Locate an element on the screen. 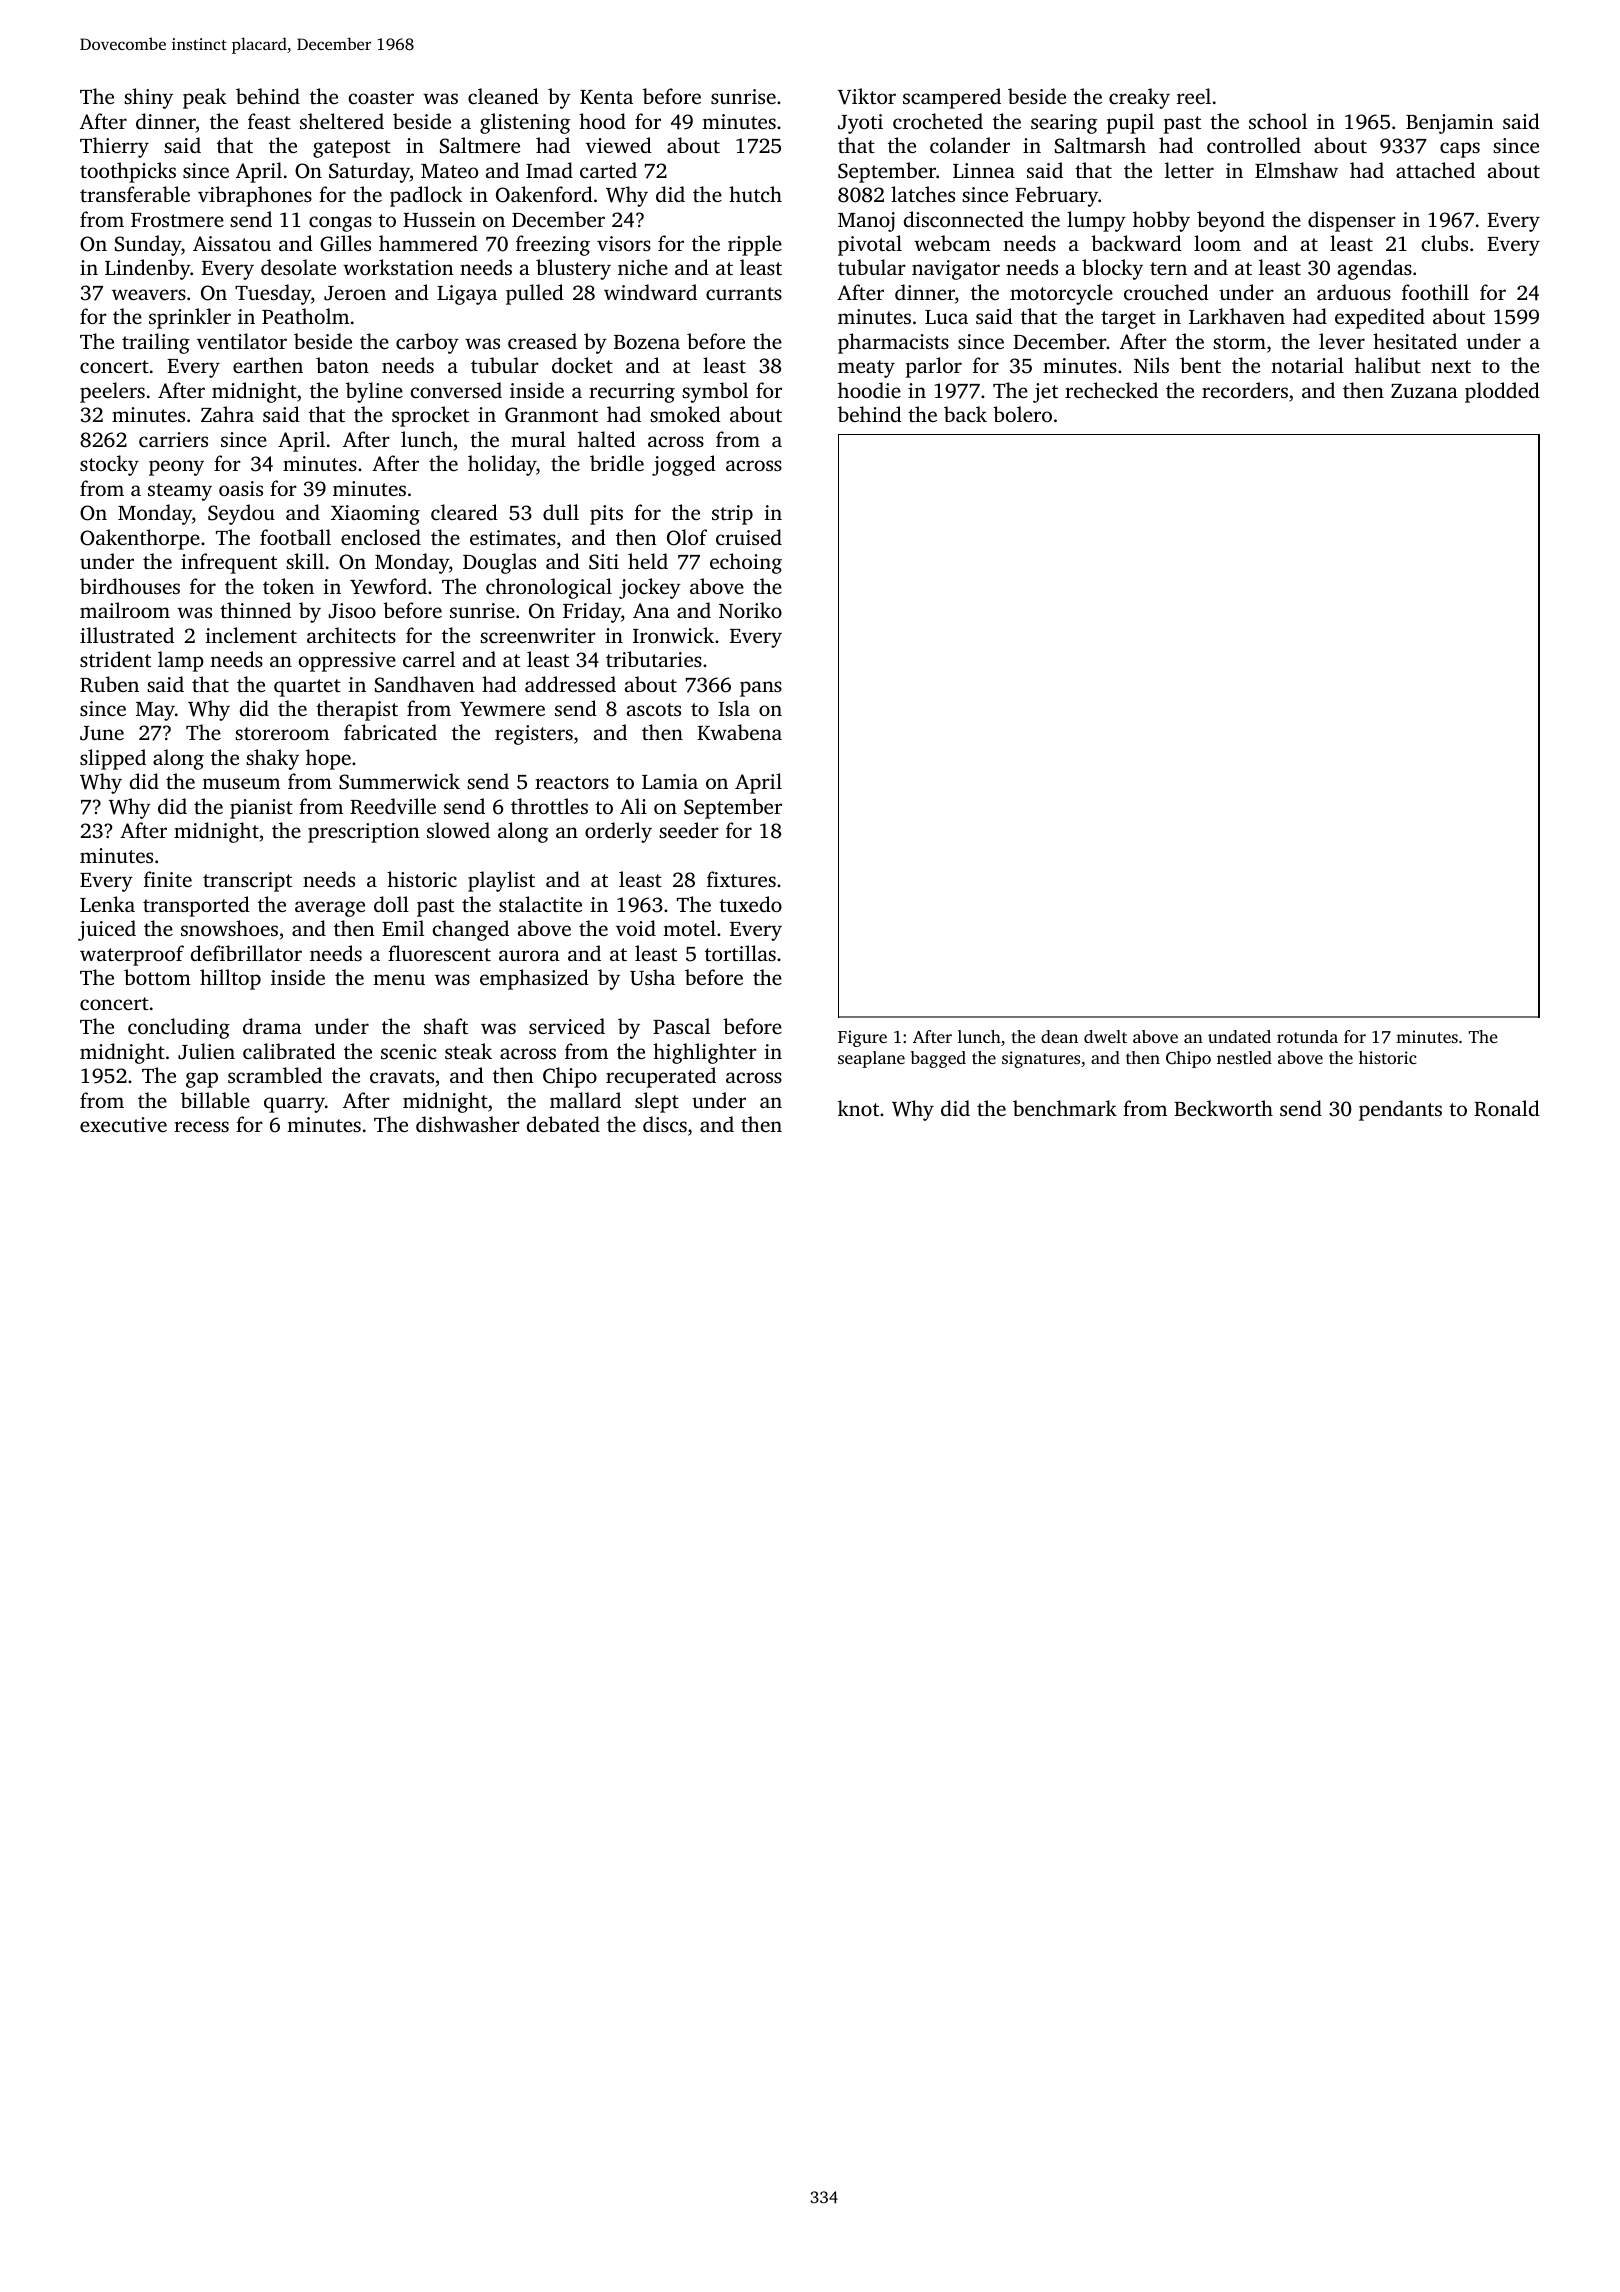  cleared is located at coordinates (464, 512).
